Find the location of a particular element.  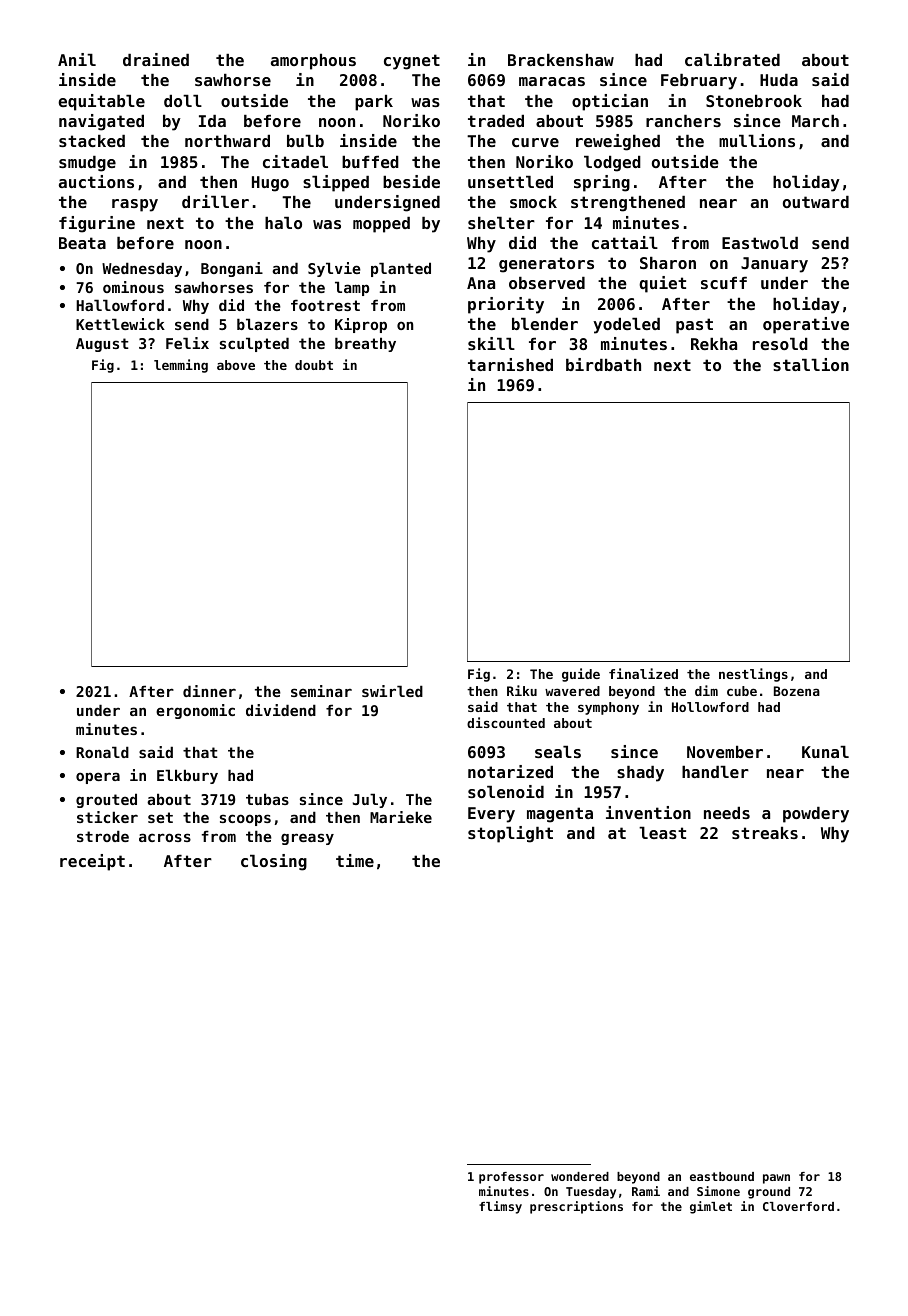

reweighed is located at coordinates (618, 142).
